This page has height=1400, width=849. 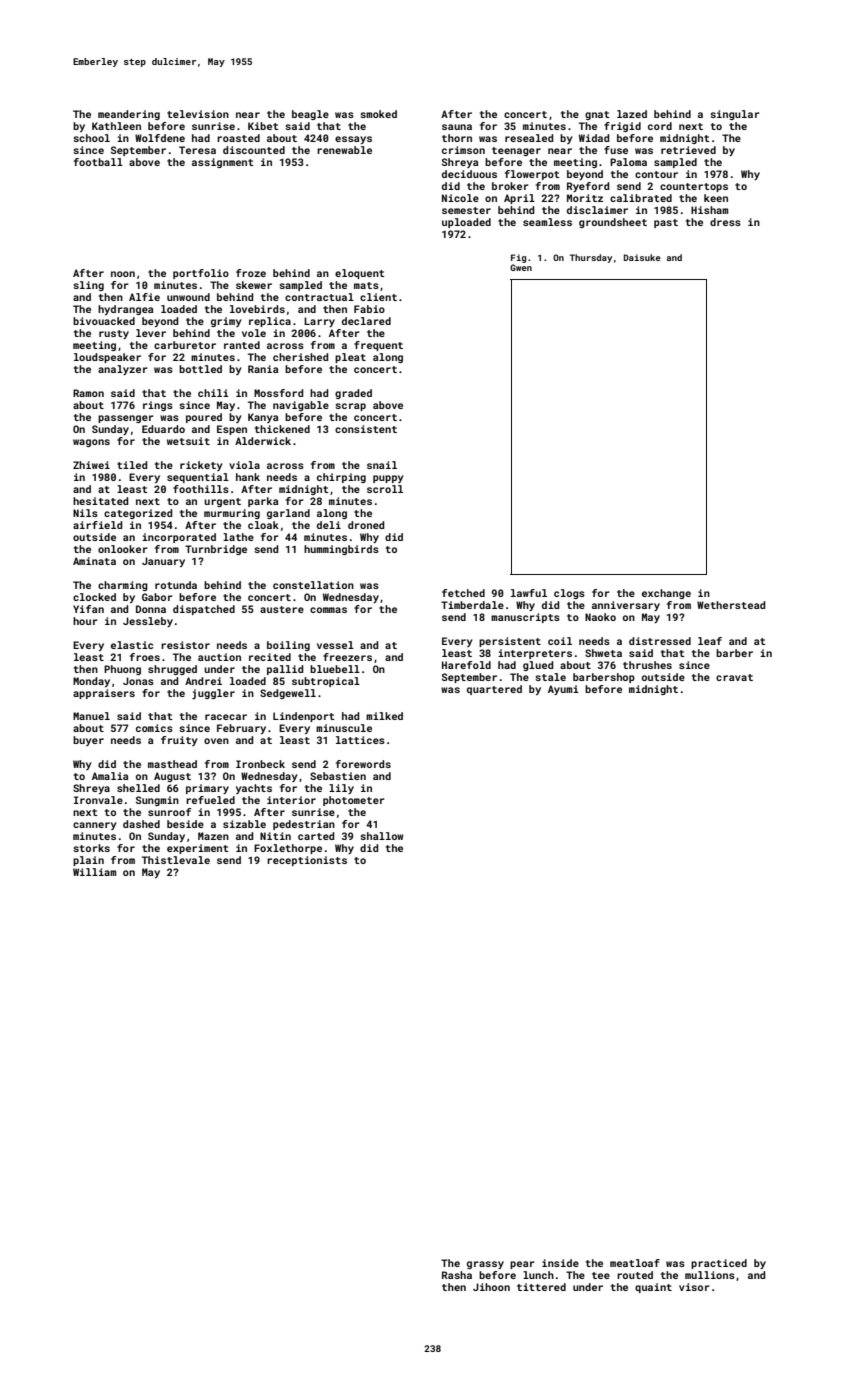 I want to click on Rasha, so click(x=457, y=1275).
